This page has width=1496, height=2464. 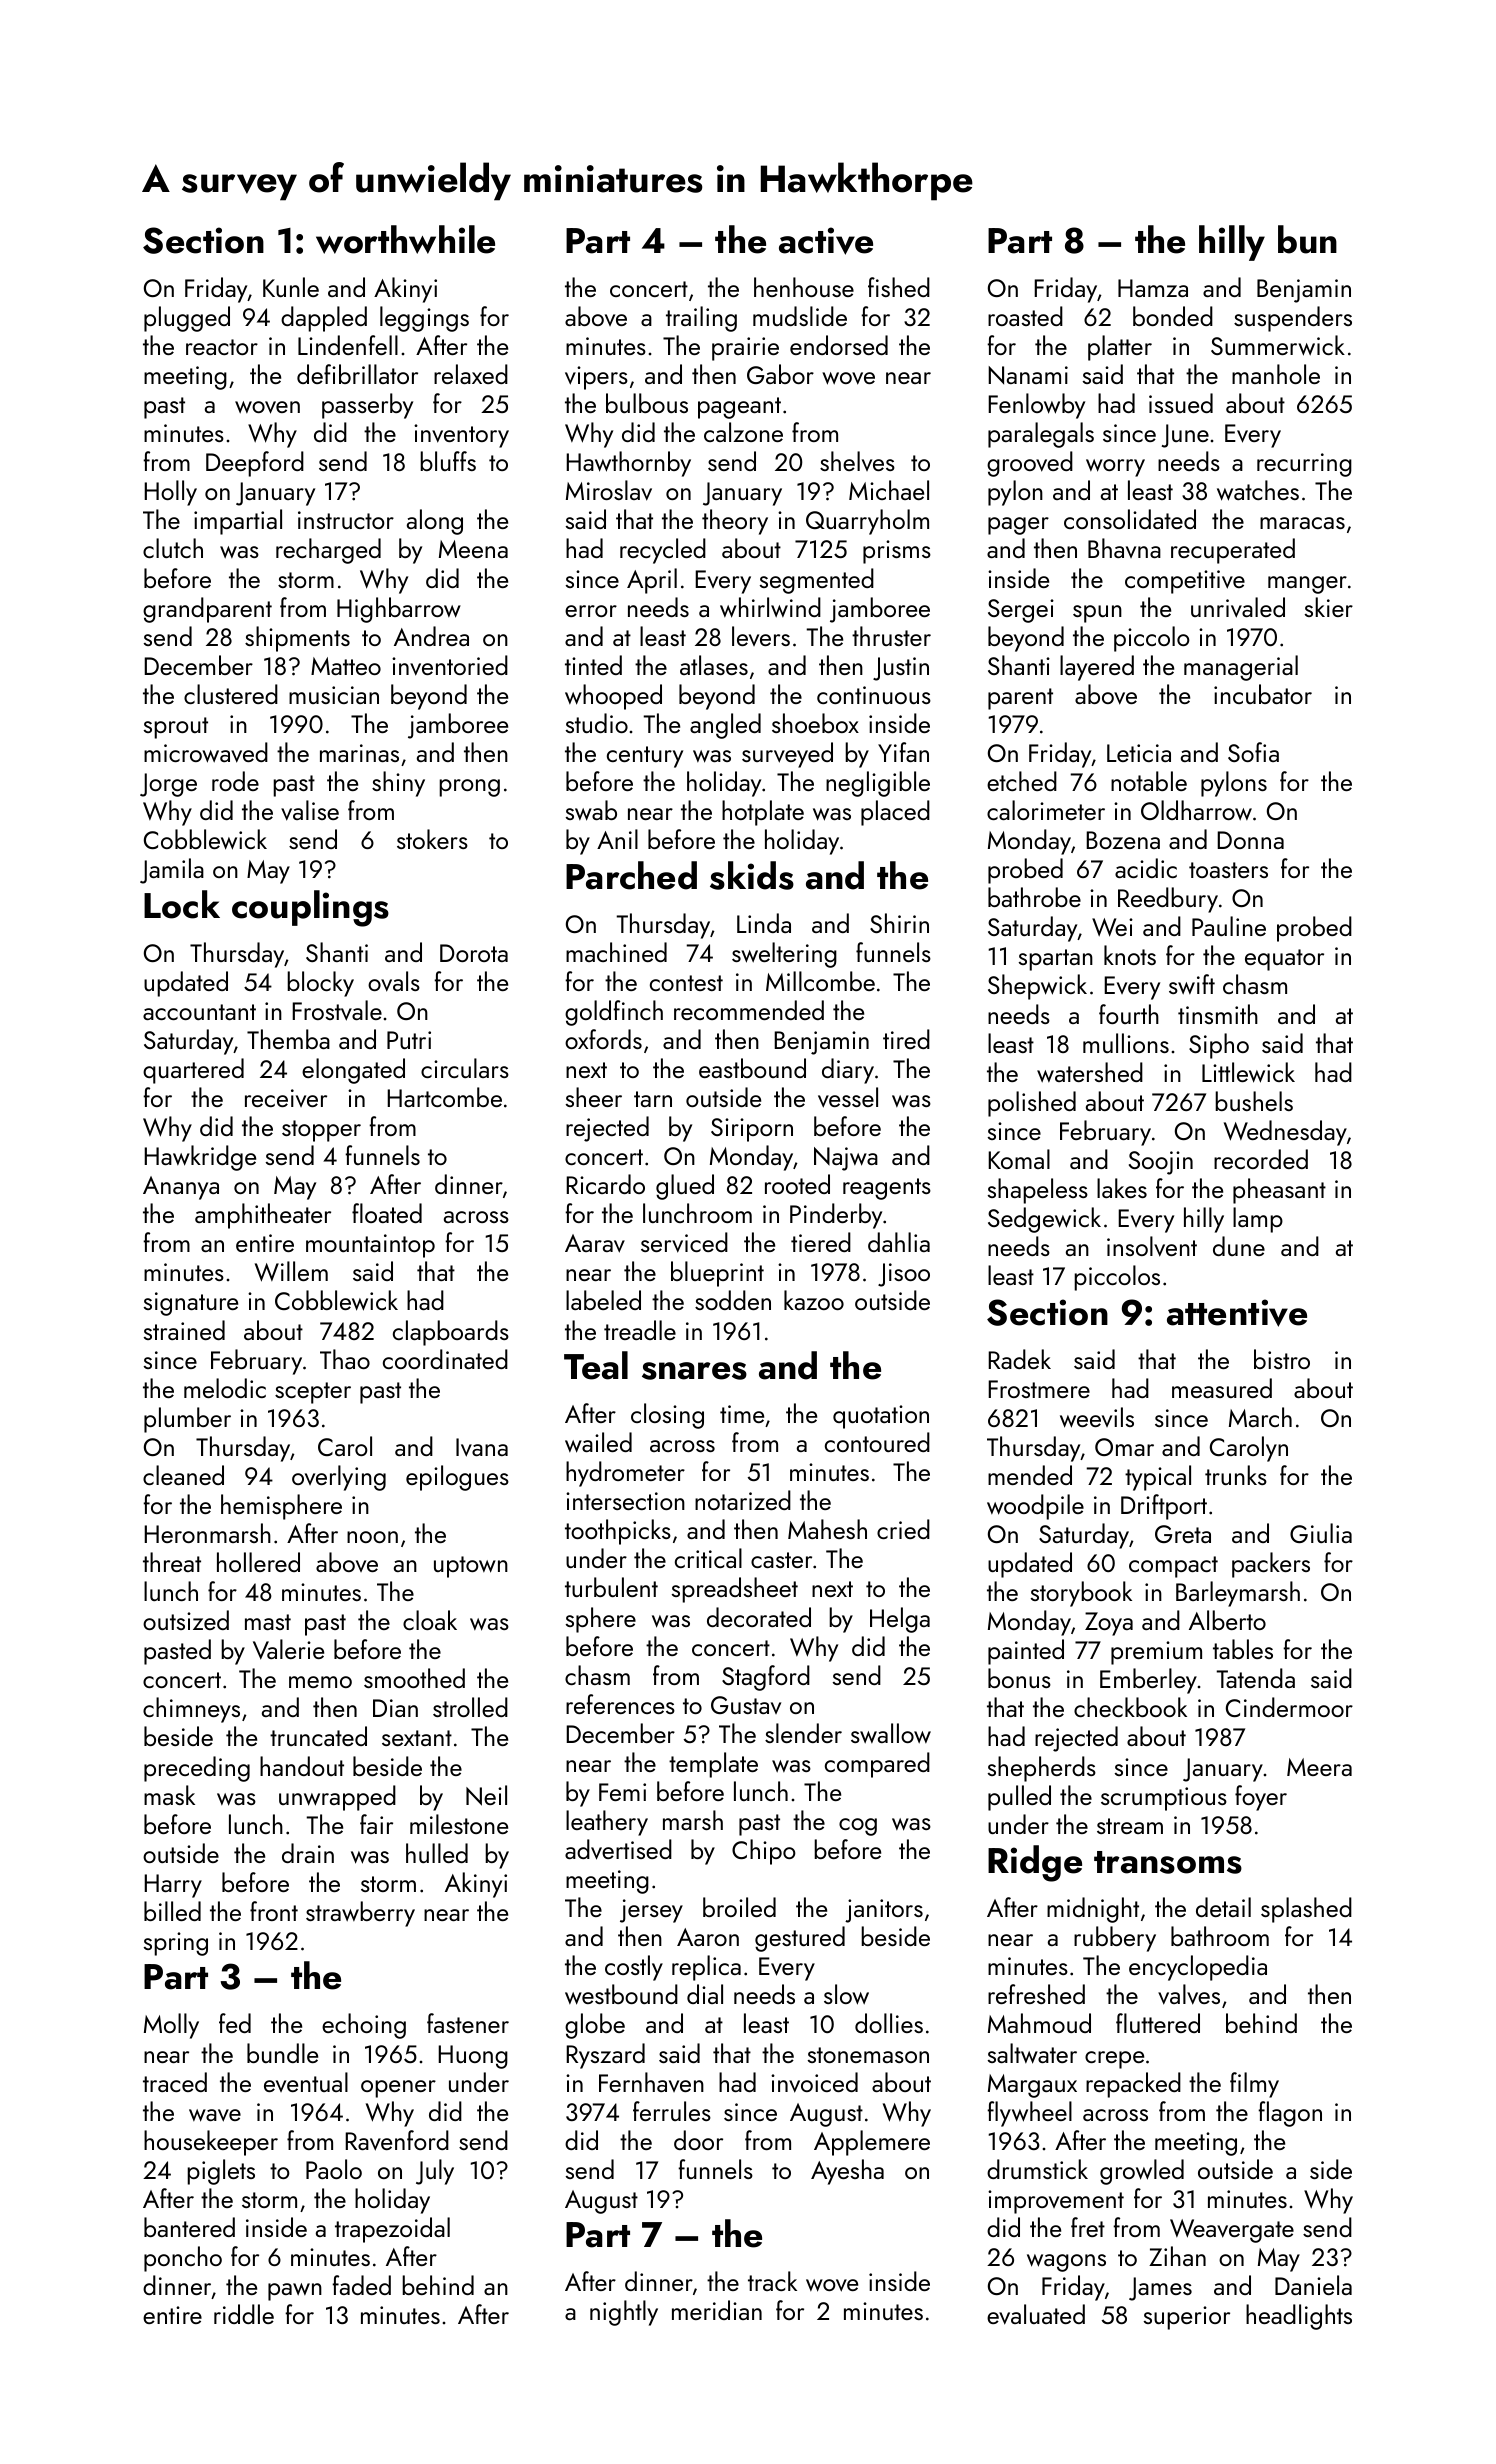 What do you see at coordinates (1299, 2317) in the page?
I see `headlights` at bounding box center [1299, 2317].
